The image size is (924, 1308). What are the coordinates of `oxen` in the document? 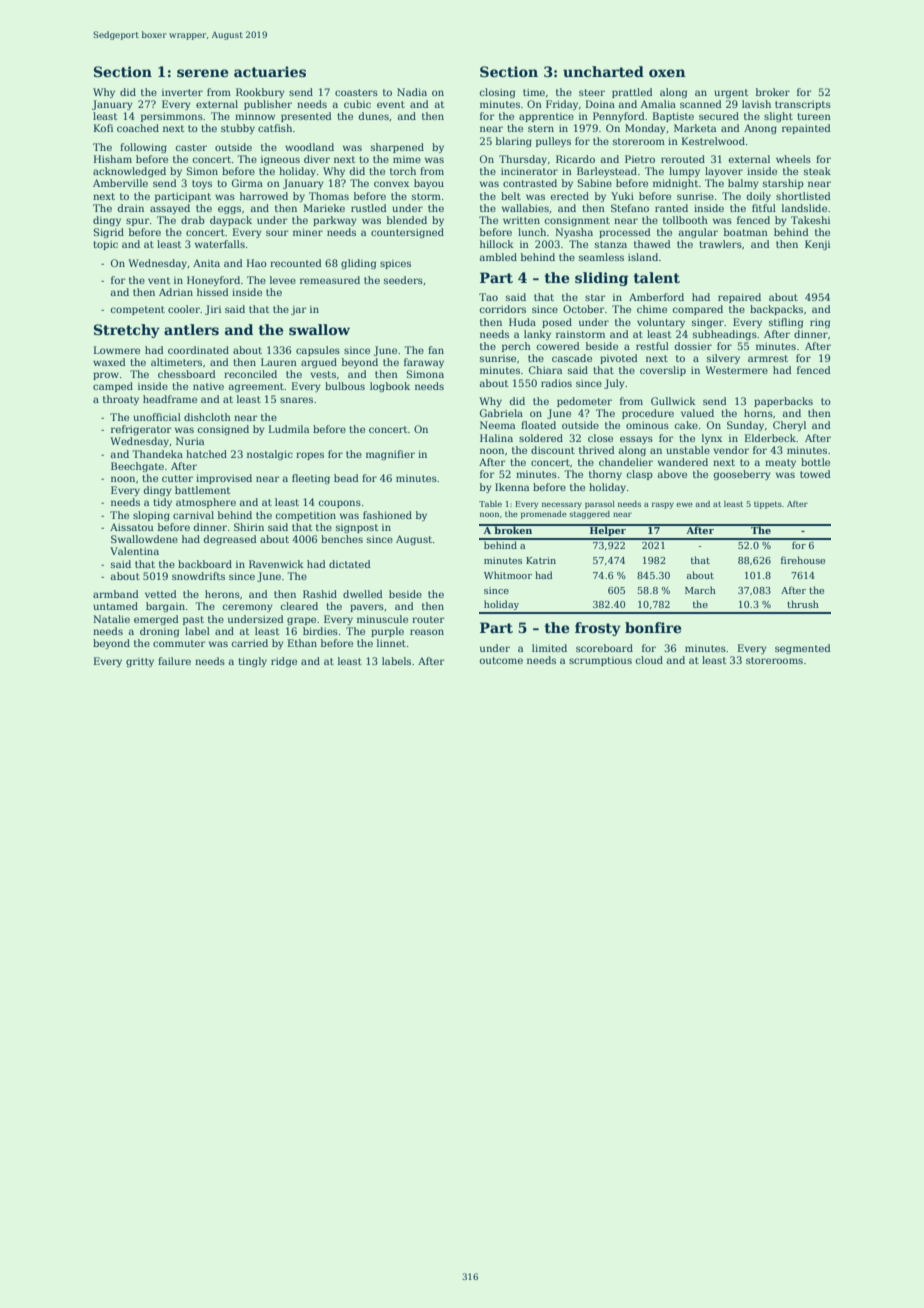 It's located at (667, 73).
